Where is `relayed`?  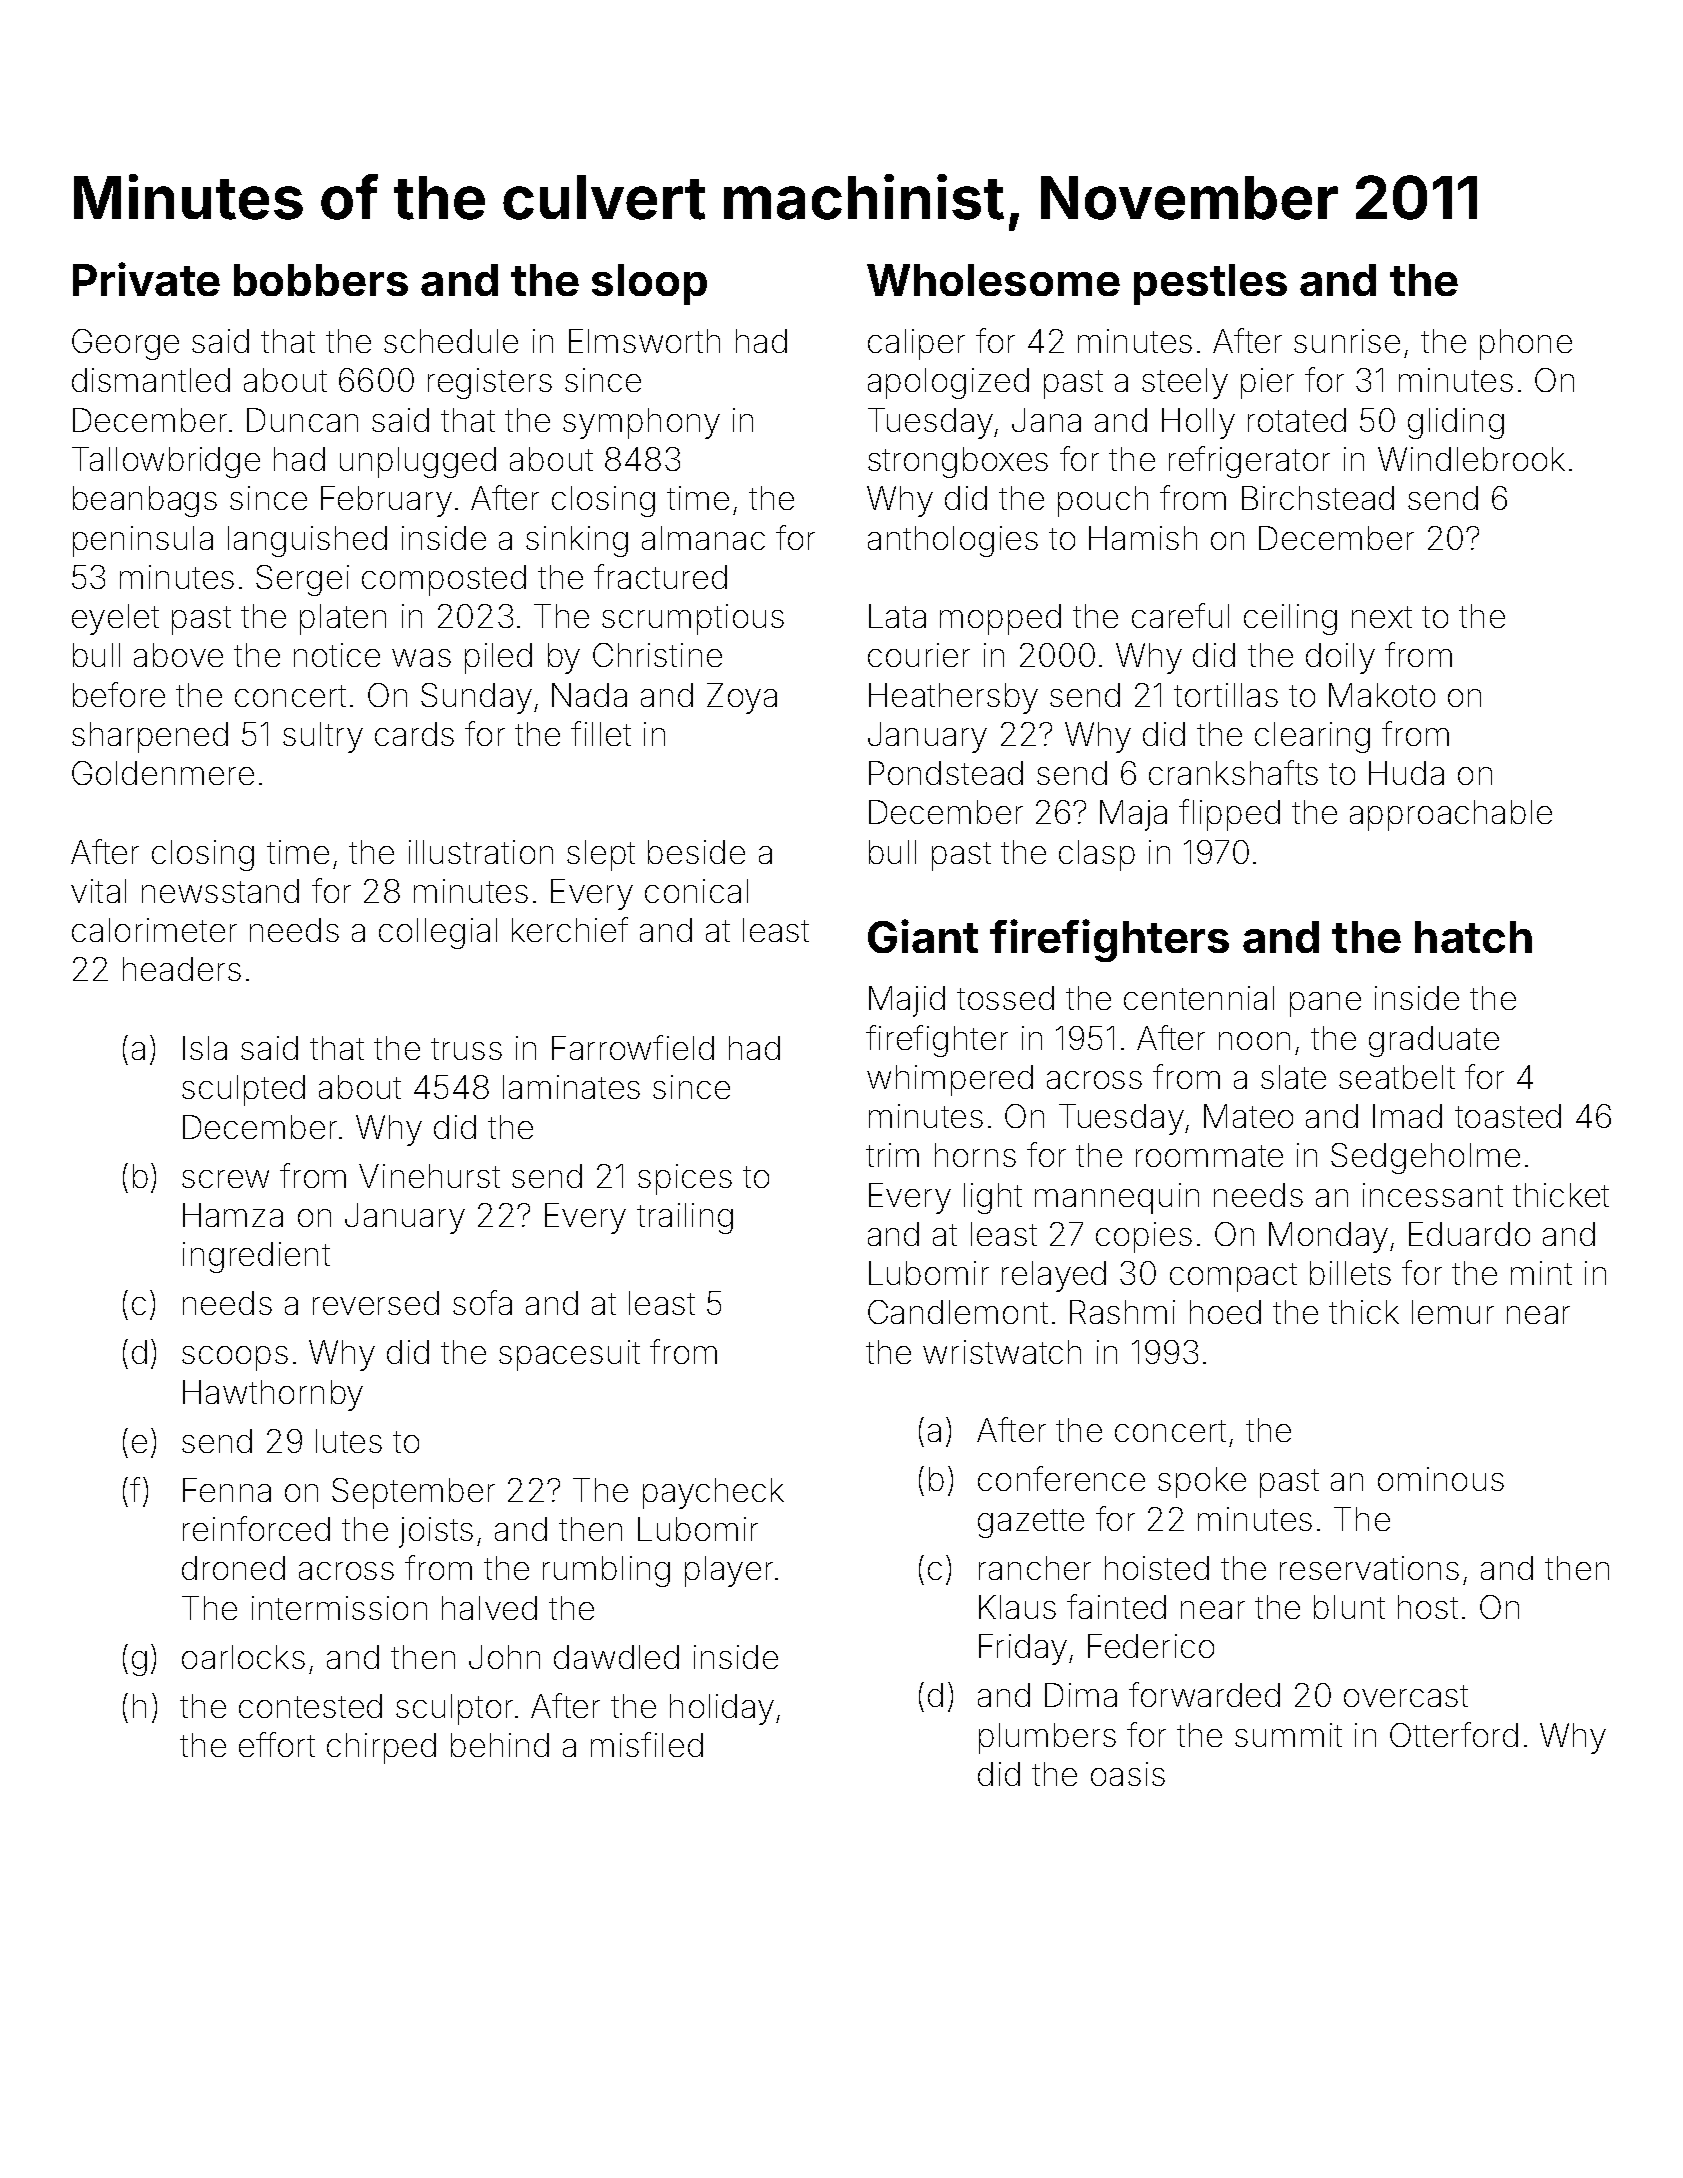
relayed is located at coordinates (1054, 1276).
